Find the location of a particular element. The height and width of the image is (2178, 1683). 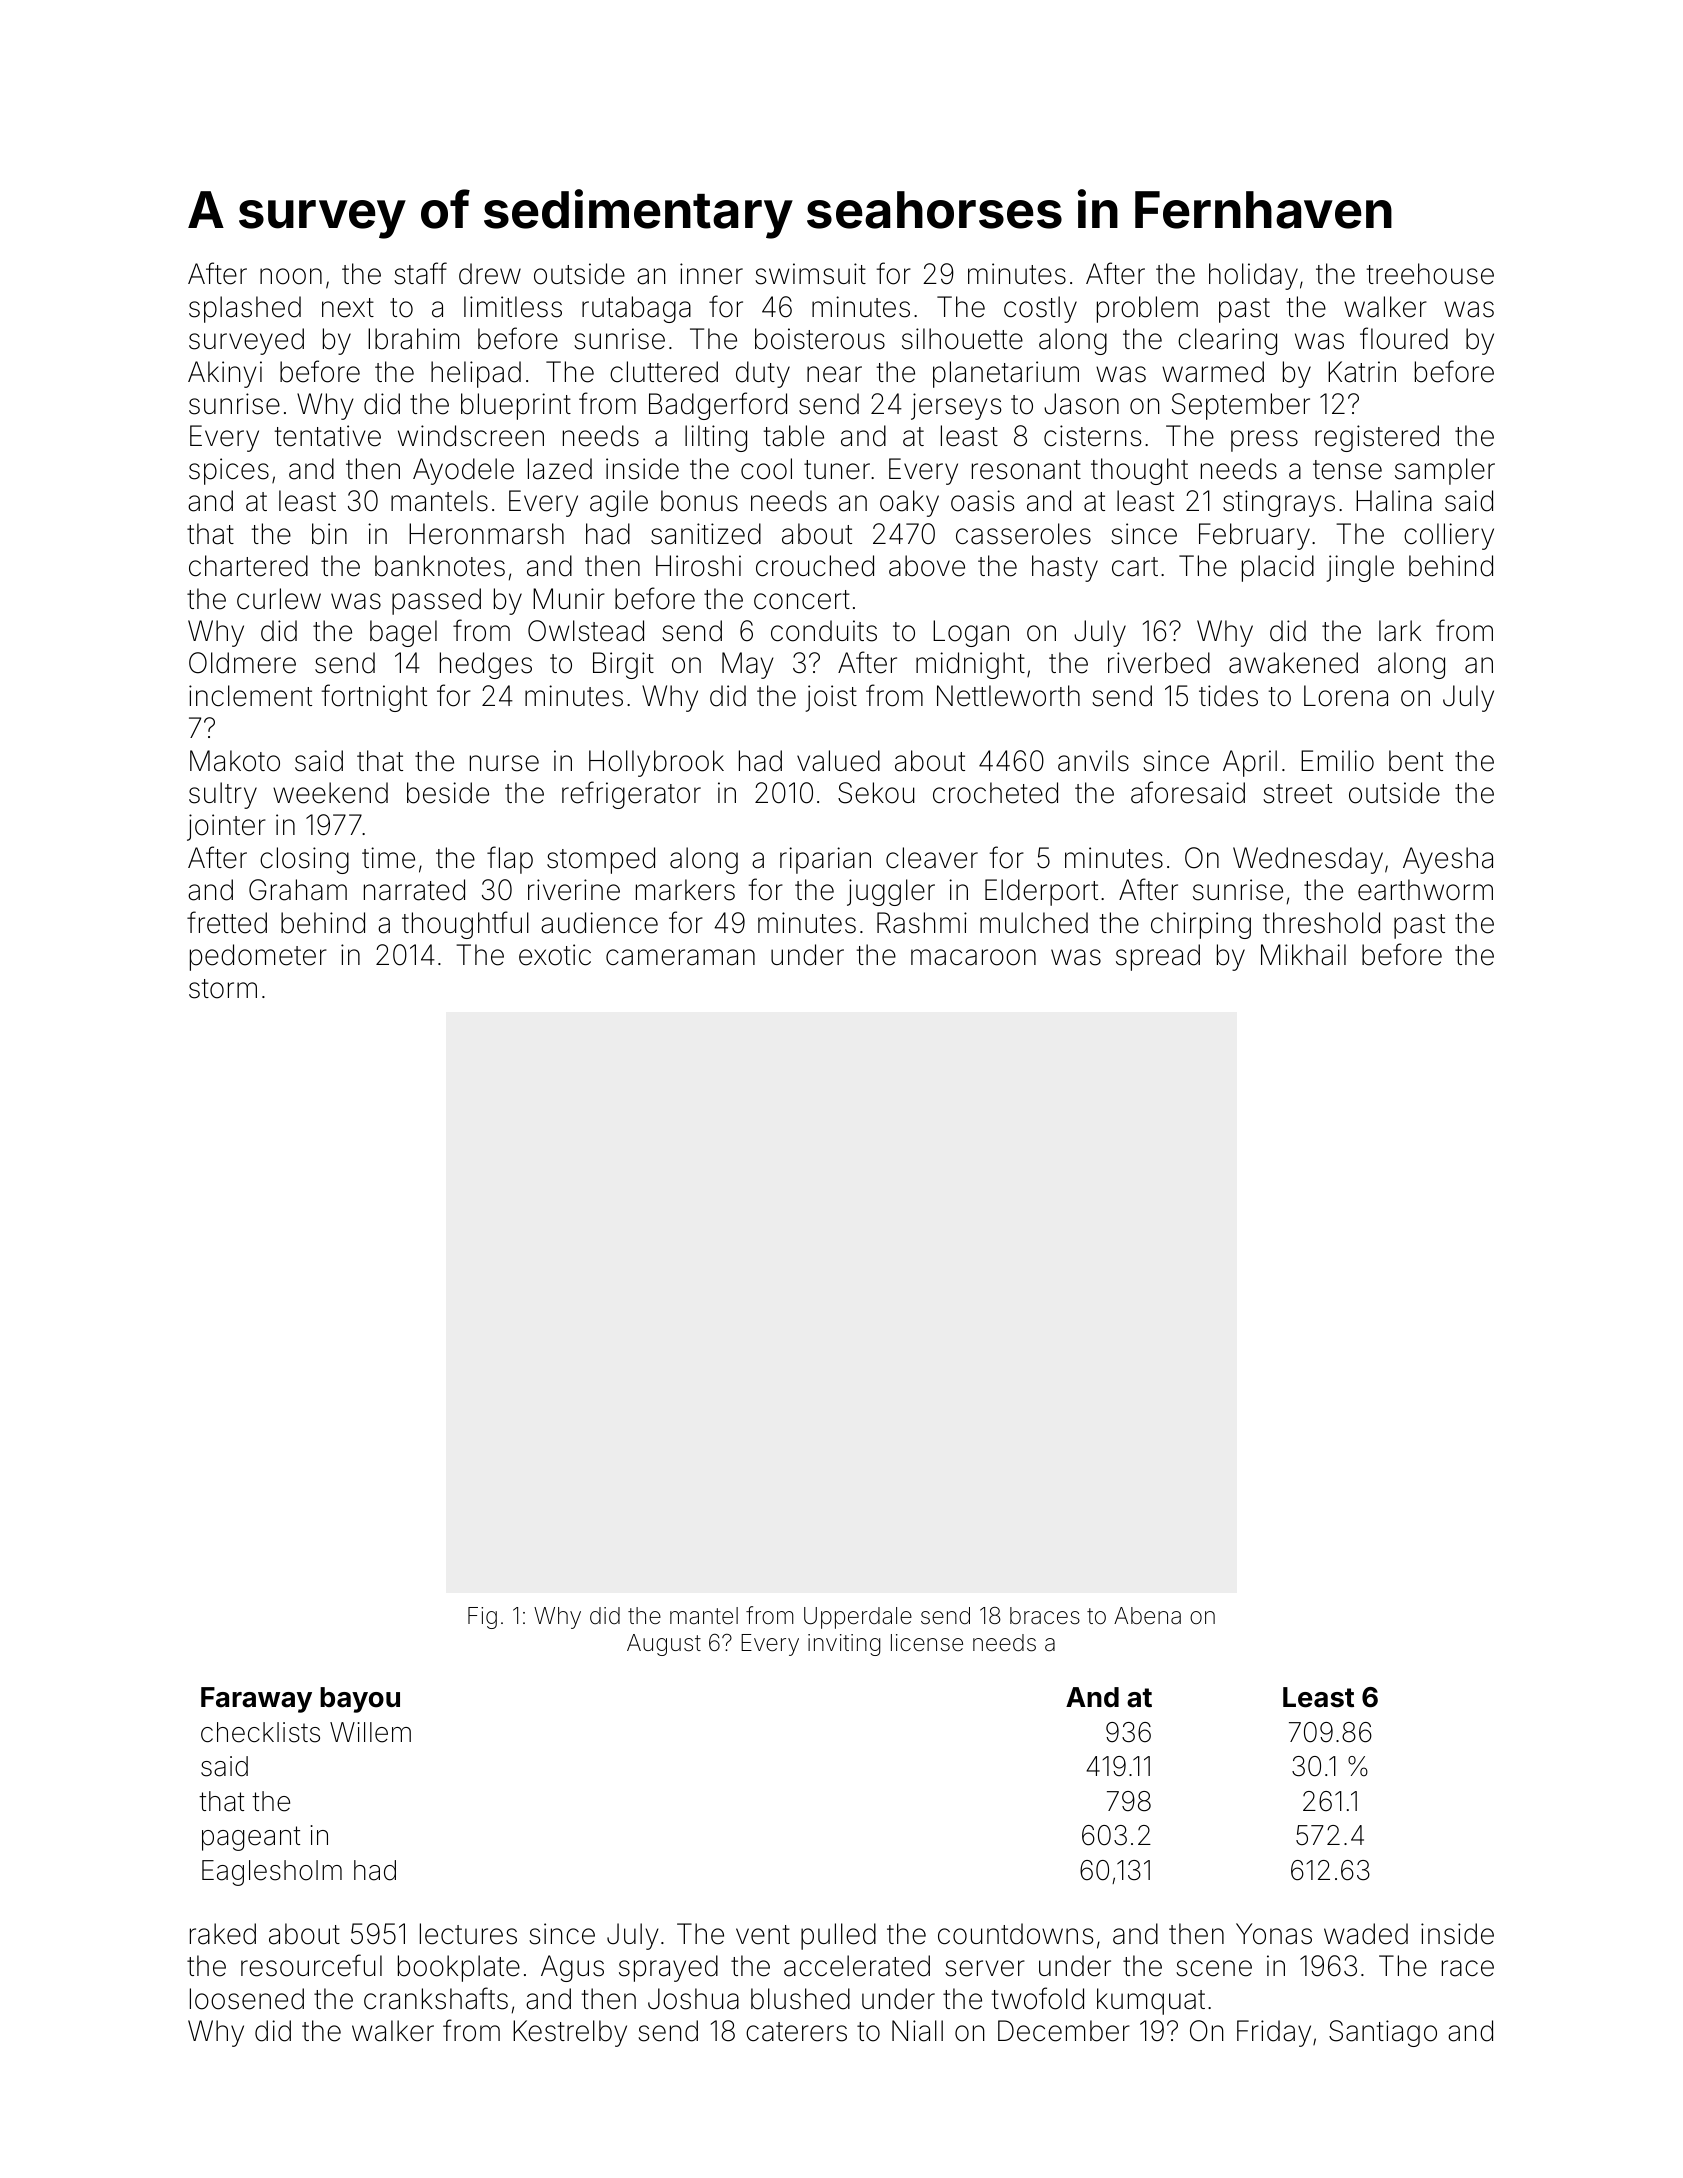

stingrays is located at coordinates (1279, 503).
